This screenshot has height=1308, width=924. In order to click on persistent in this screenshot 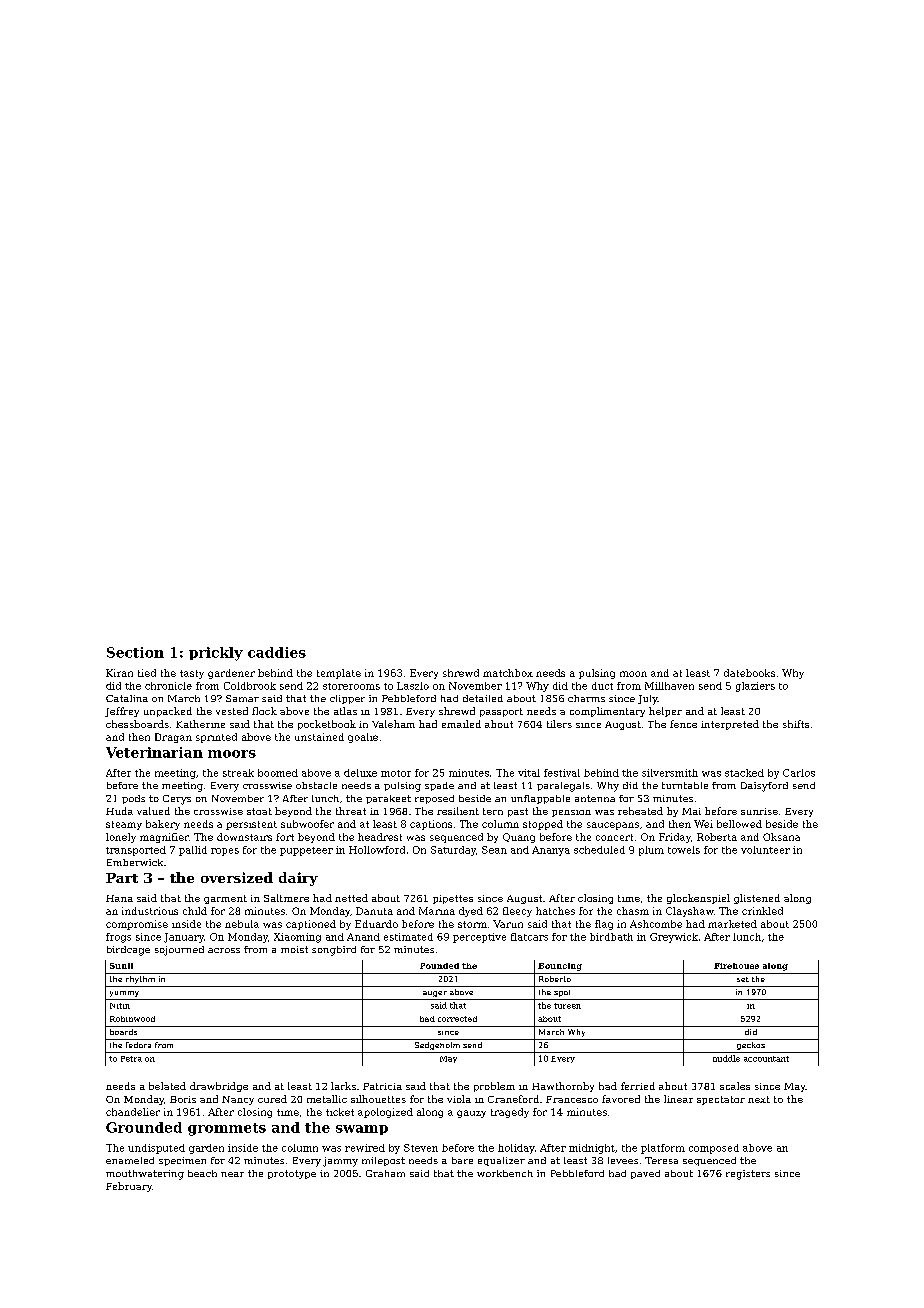, I will do `click(251, 825)`.
